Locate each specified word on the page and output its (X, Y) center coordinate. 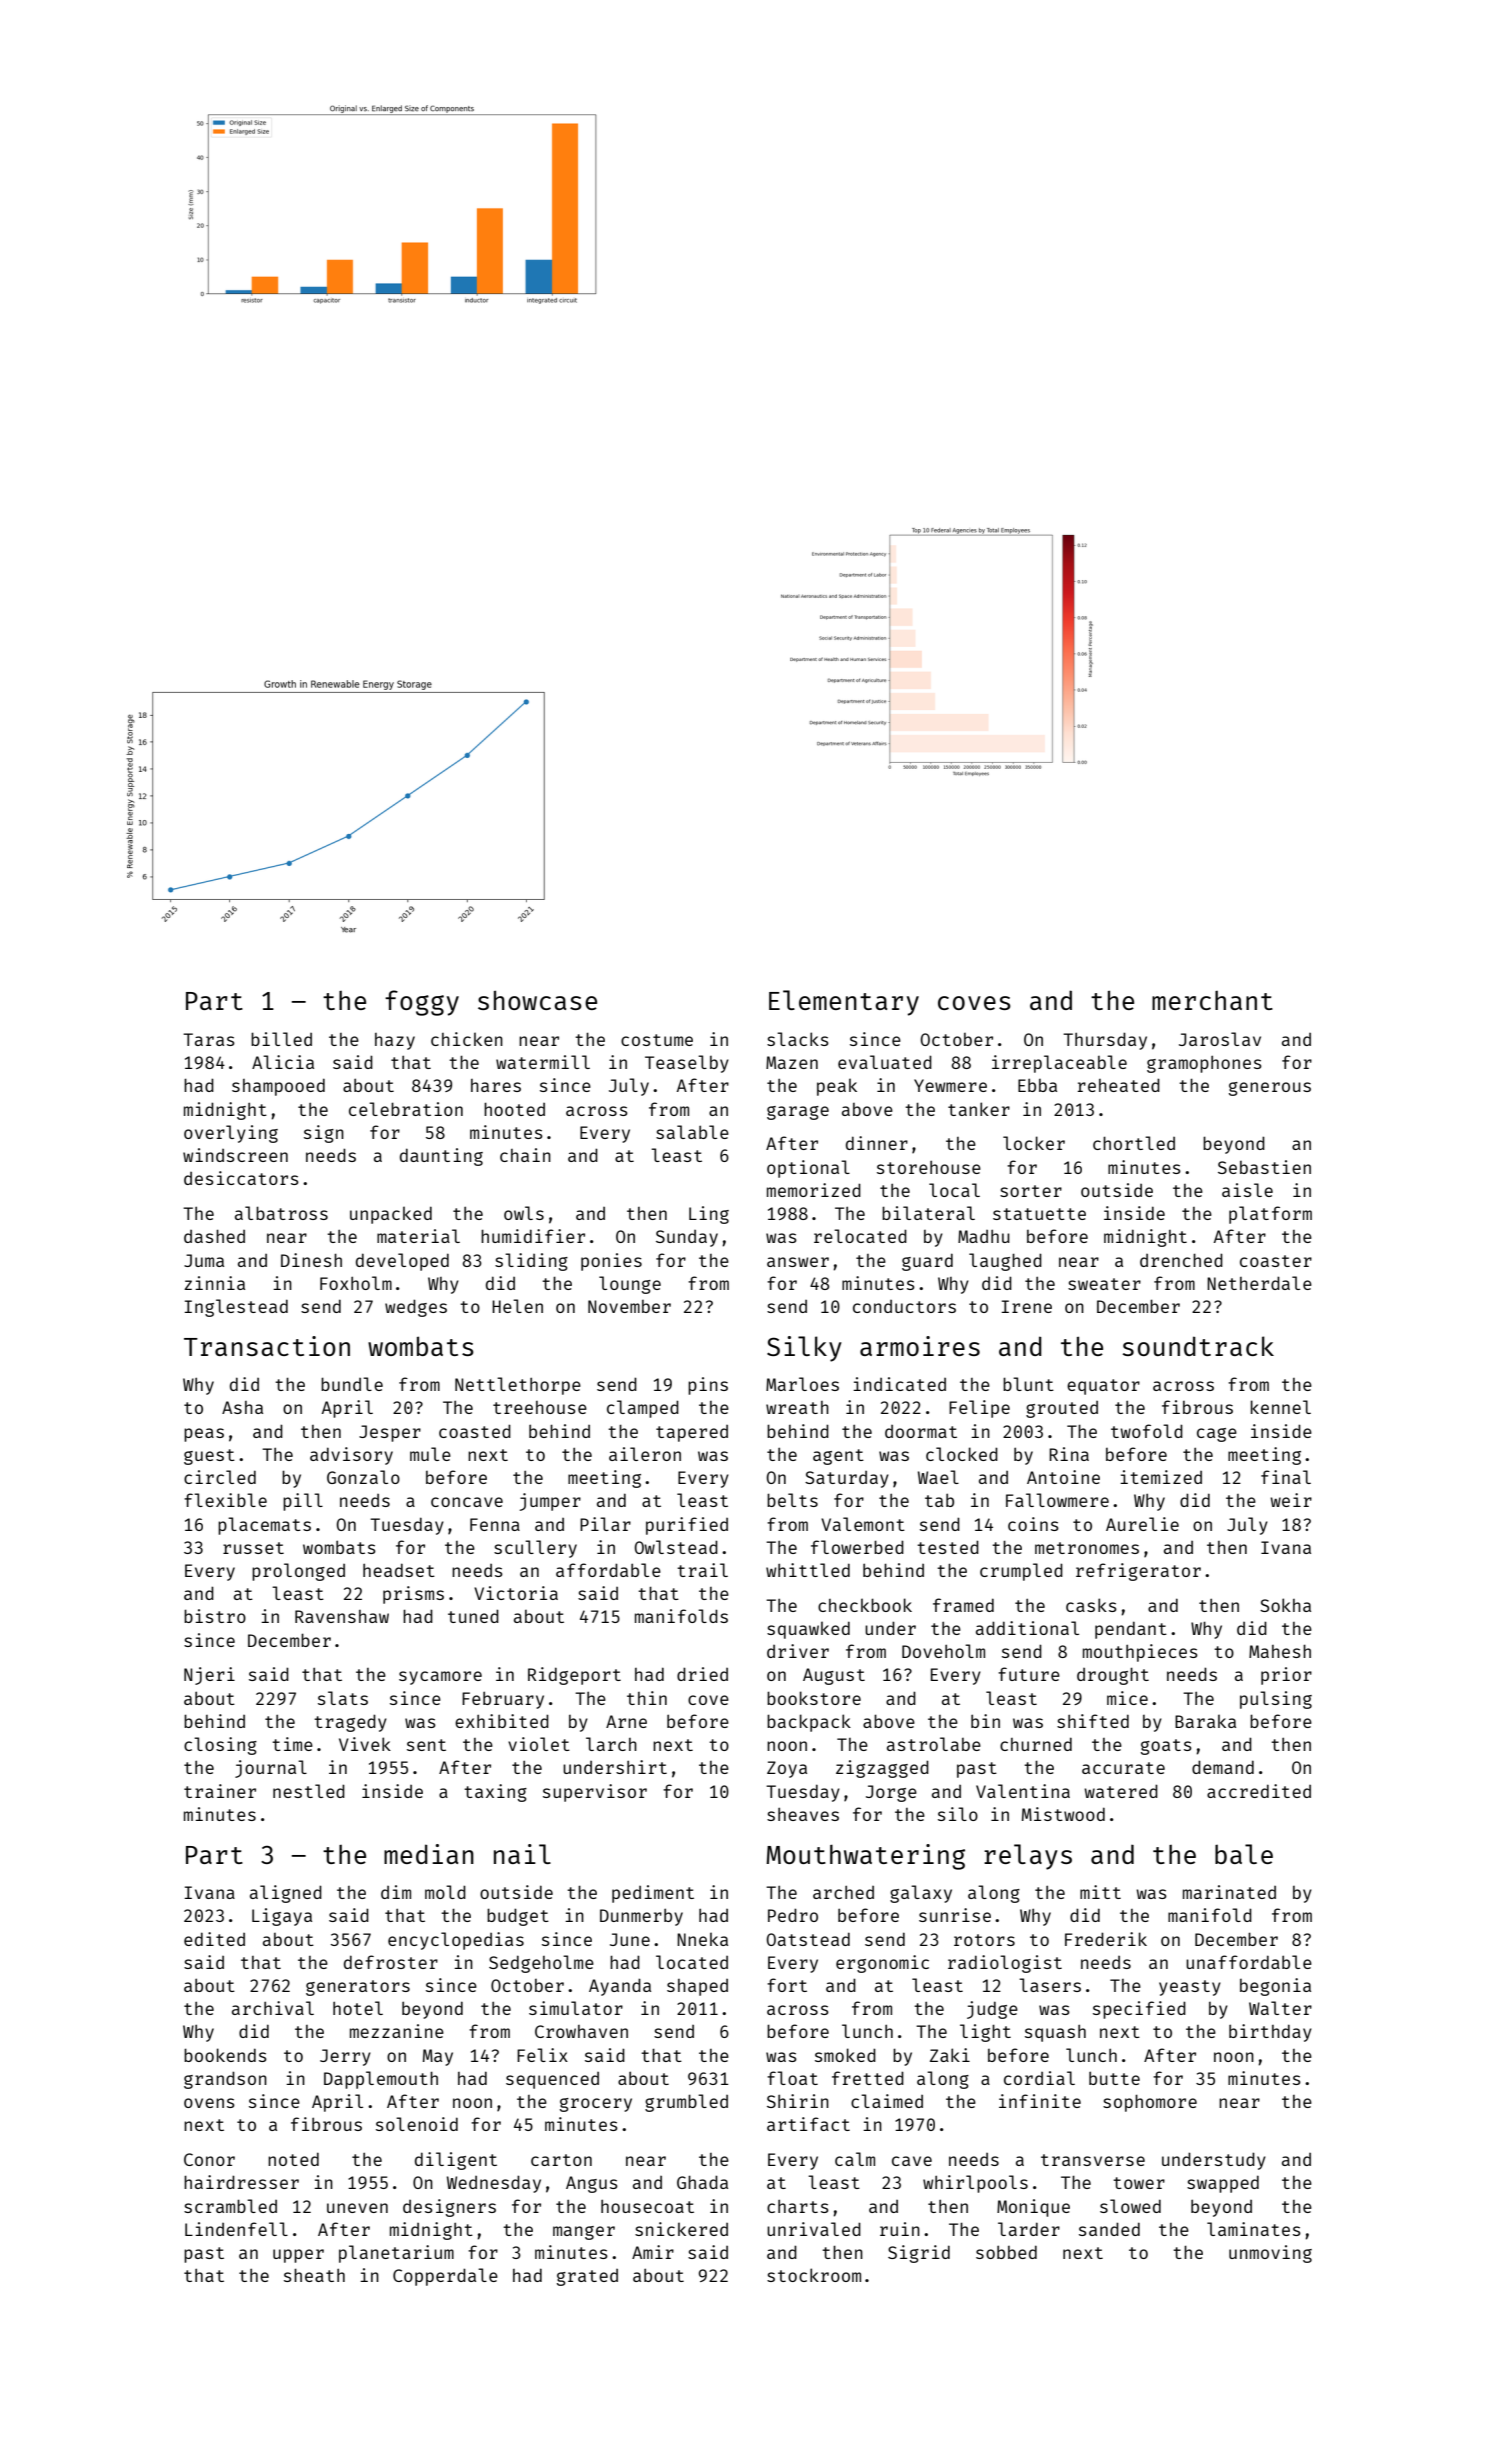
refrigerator (1138, 1572)
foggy (422, 1003)
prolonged (298, 1572)
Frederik (1106, 1939)
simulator (576, 2008)
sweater (1104, 1284)
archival (273, 2008)
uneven (357, 2208)
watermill (543, 1062)
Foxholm (356, 1283)
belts (792, 1500)
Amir (653, 2252)
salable (692, 1132)
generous (1270, 1089)
